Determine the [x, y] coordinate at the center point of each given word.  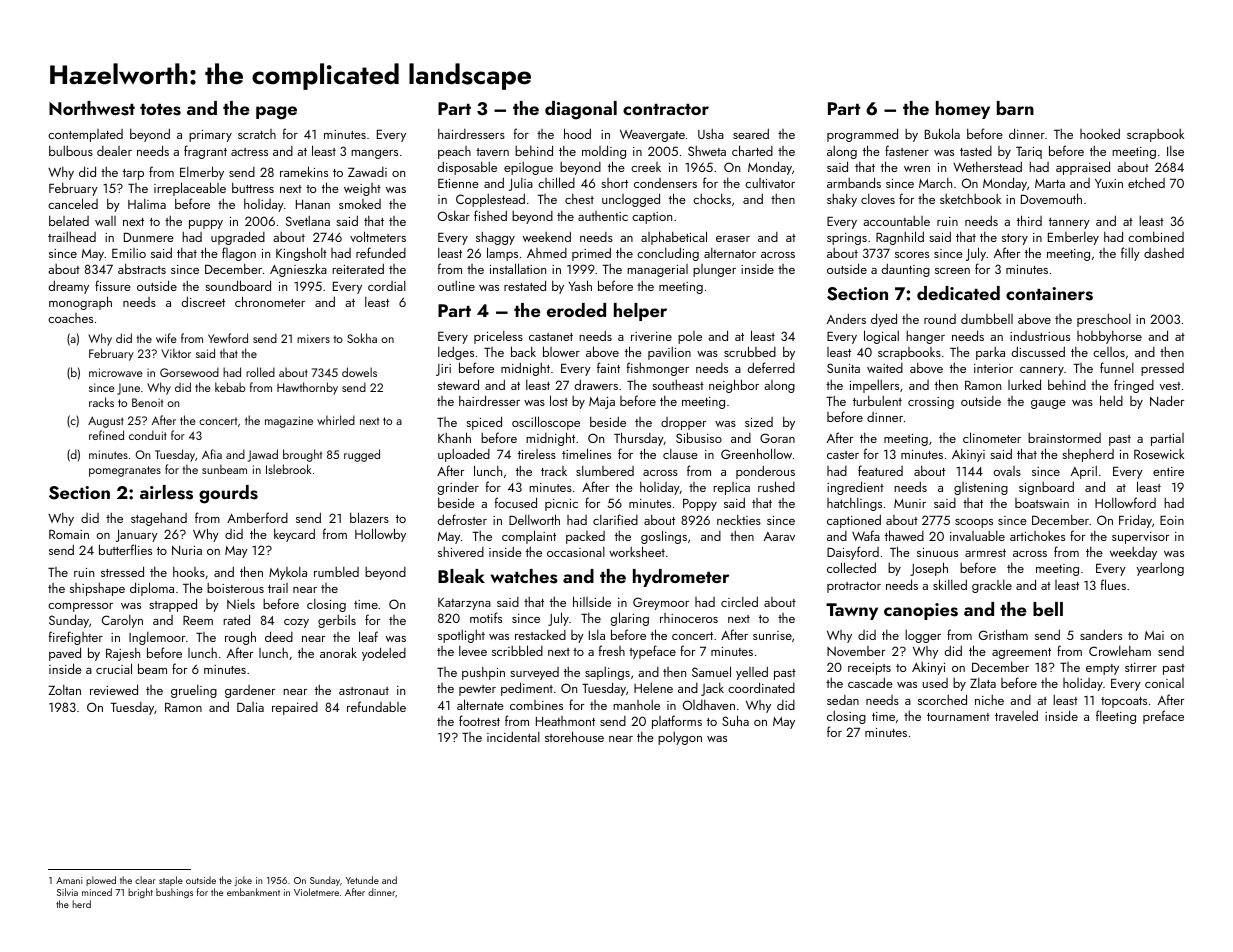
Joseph [929, 569]
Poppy [700, 504]
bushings [174, 893]
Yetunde [362, 880]
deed [279, 636]
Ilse [1175, 151]
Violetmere [316, 892]
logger [923, 636]
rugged [362, 455]
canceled [73, 203]
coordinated [761, 687]
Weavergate [652, 136]
